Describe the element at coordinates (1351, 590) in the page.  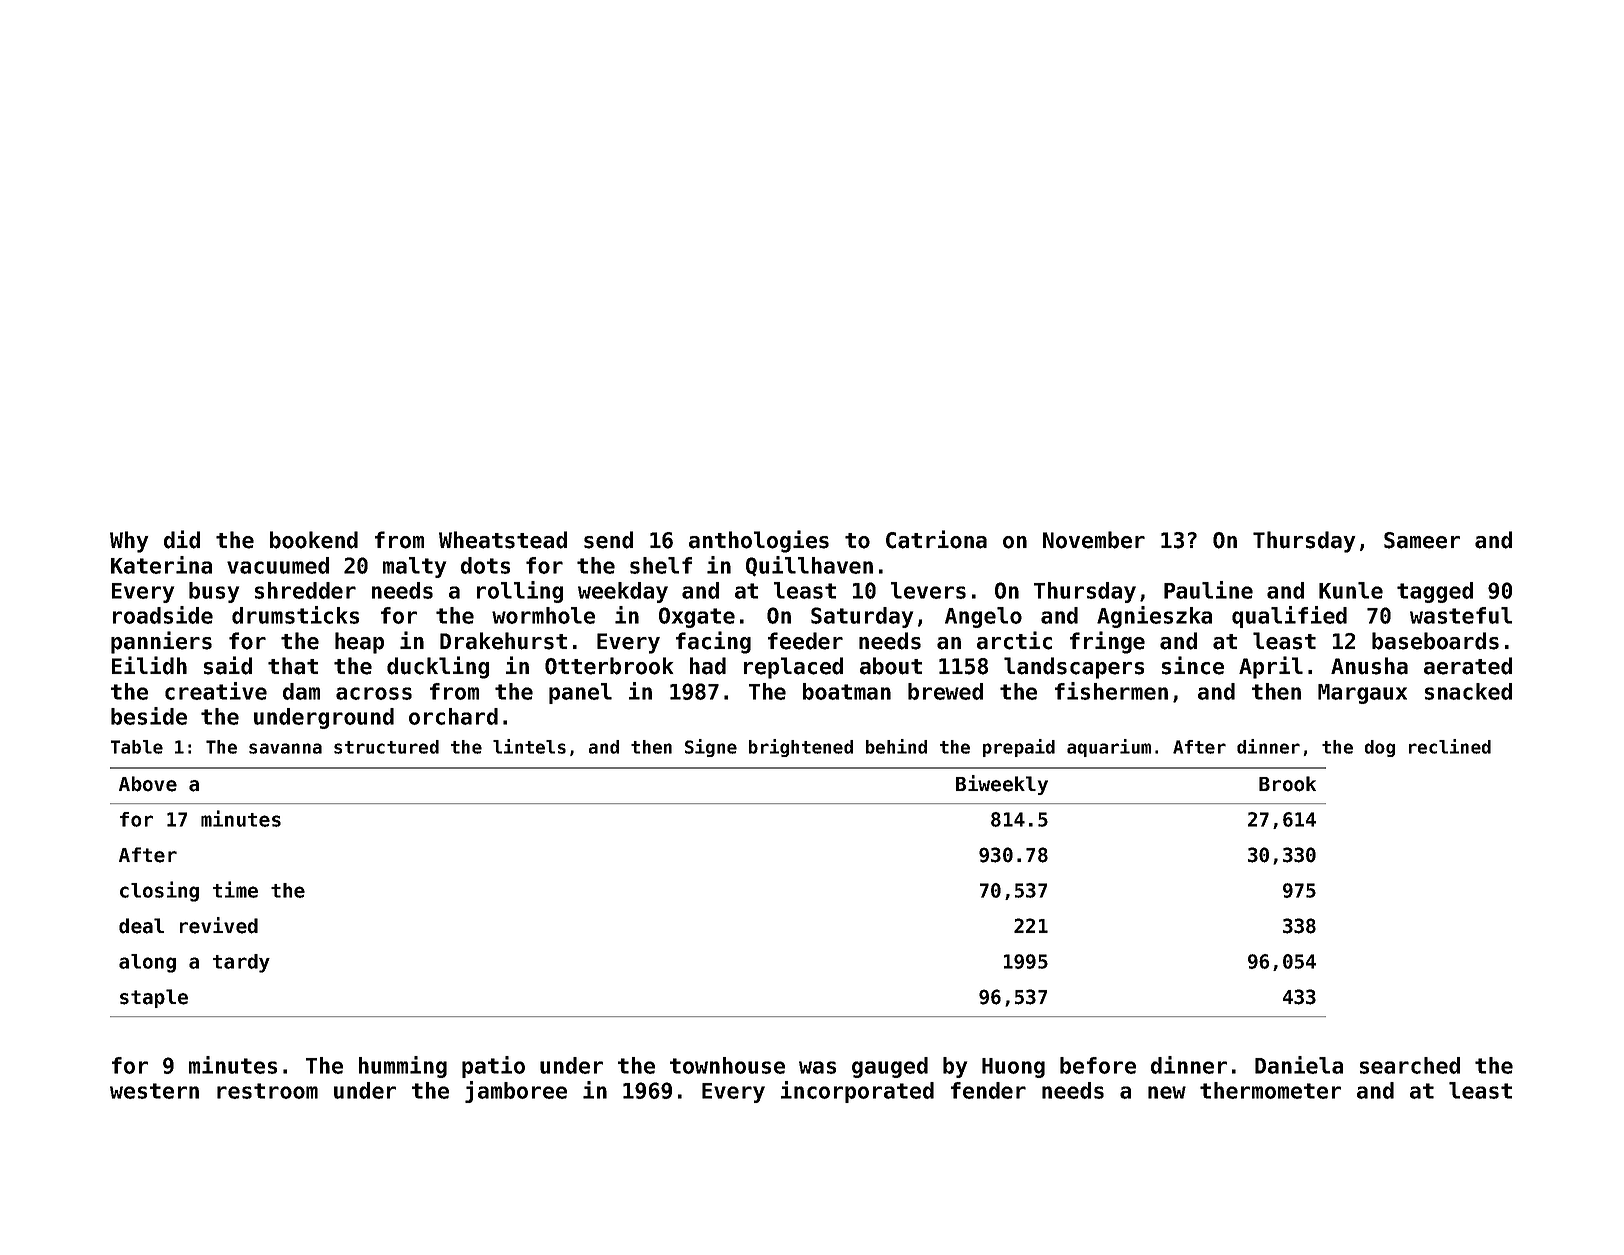
I see `Kunle` at that location.
